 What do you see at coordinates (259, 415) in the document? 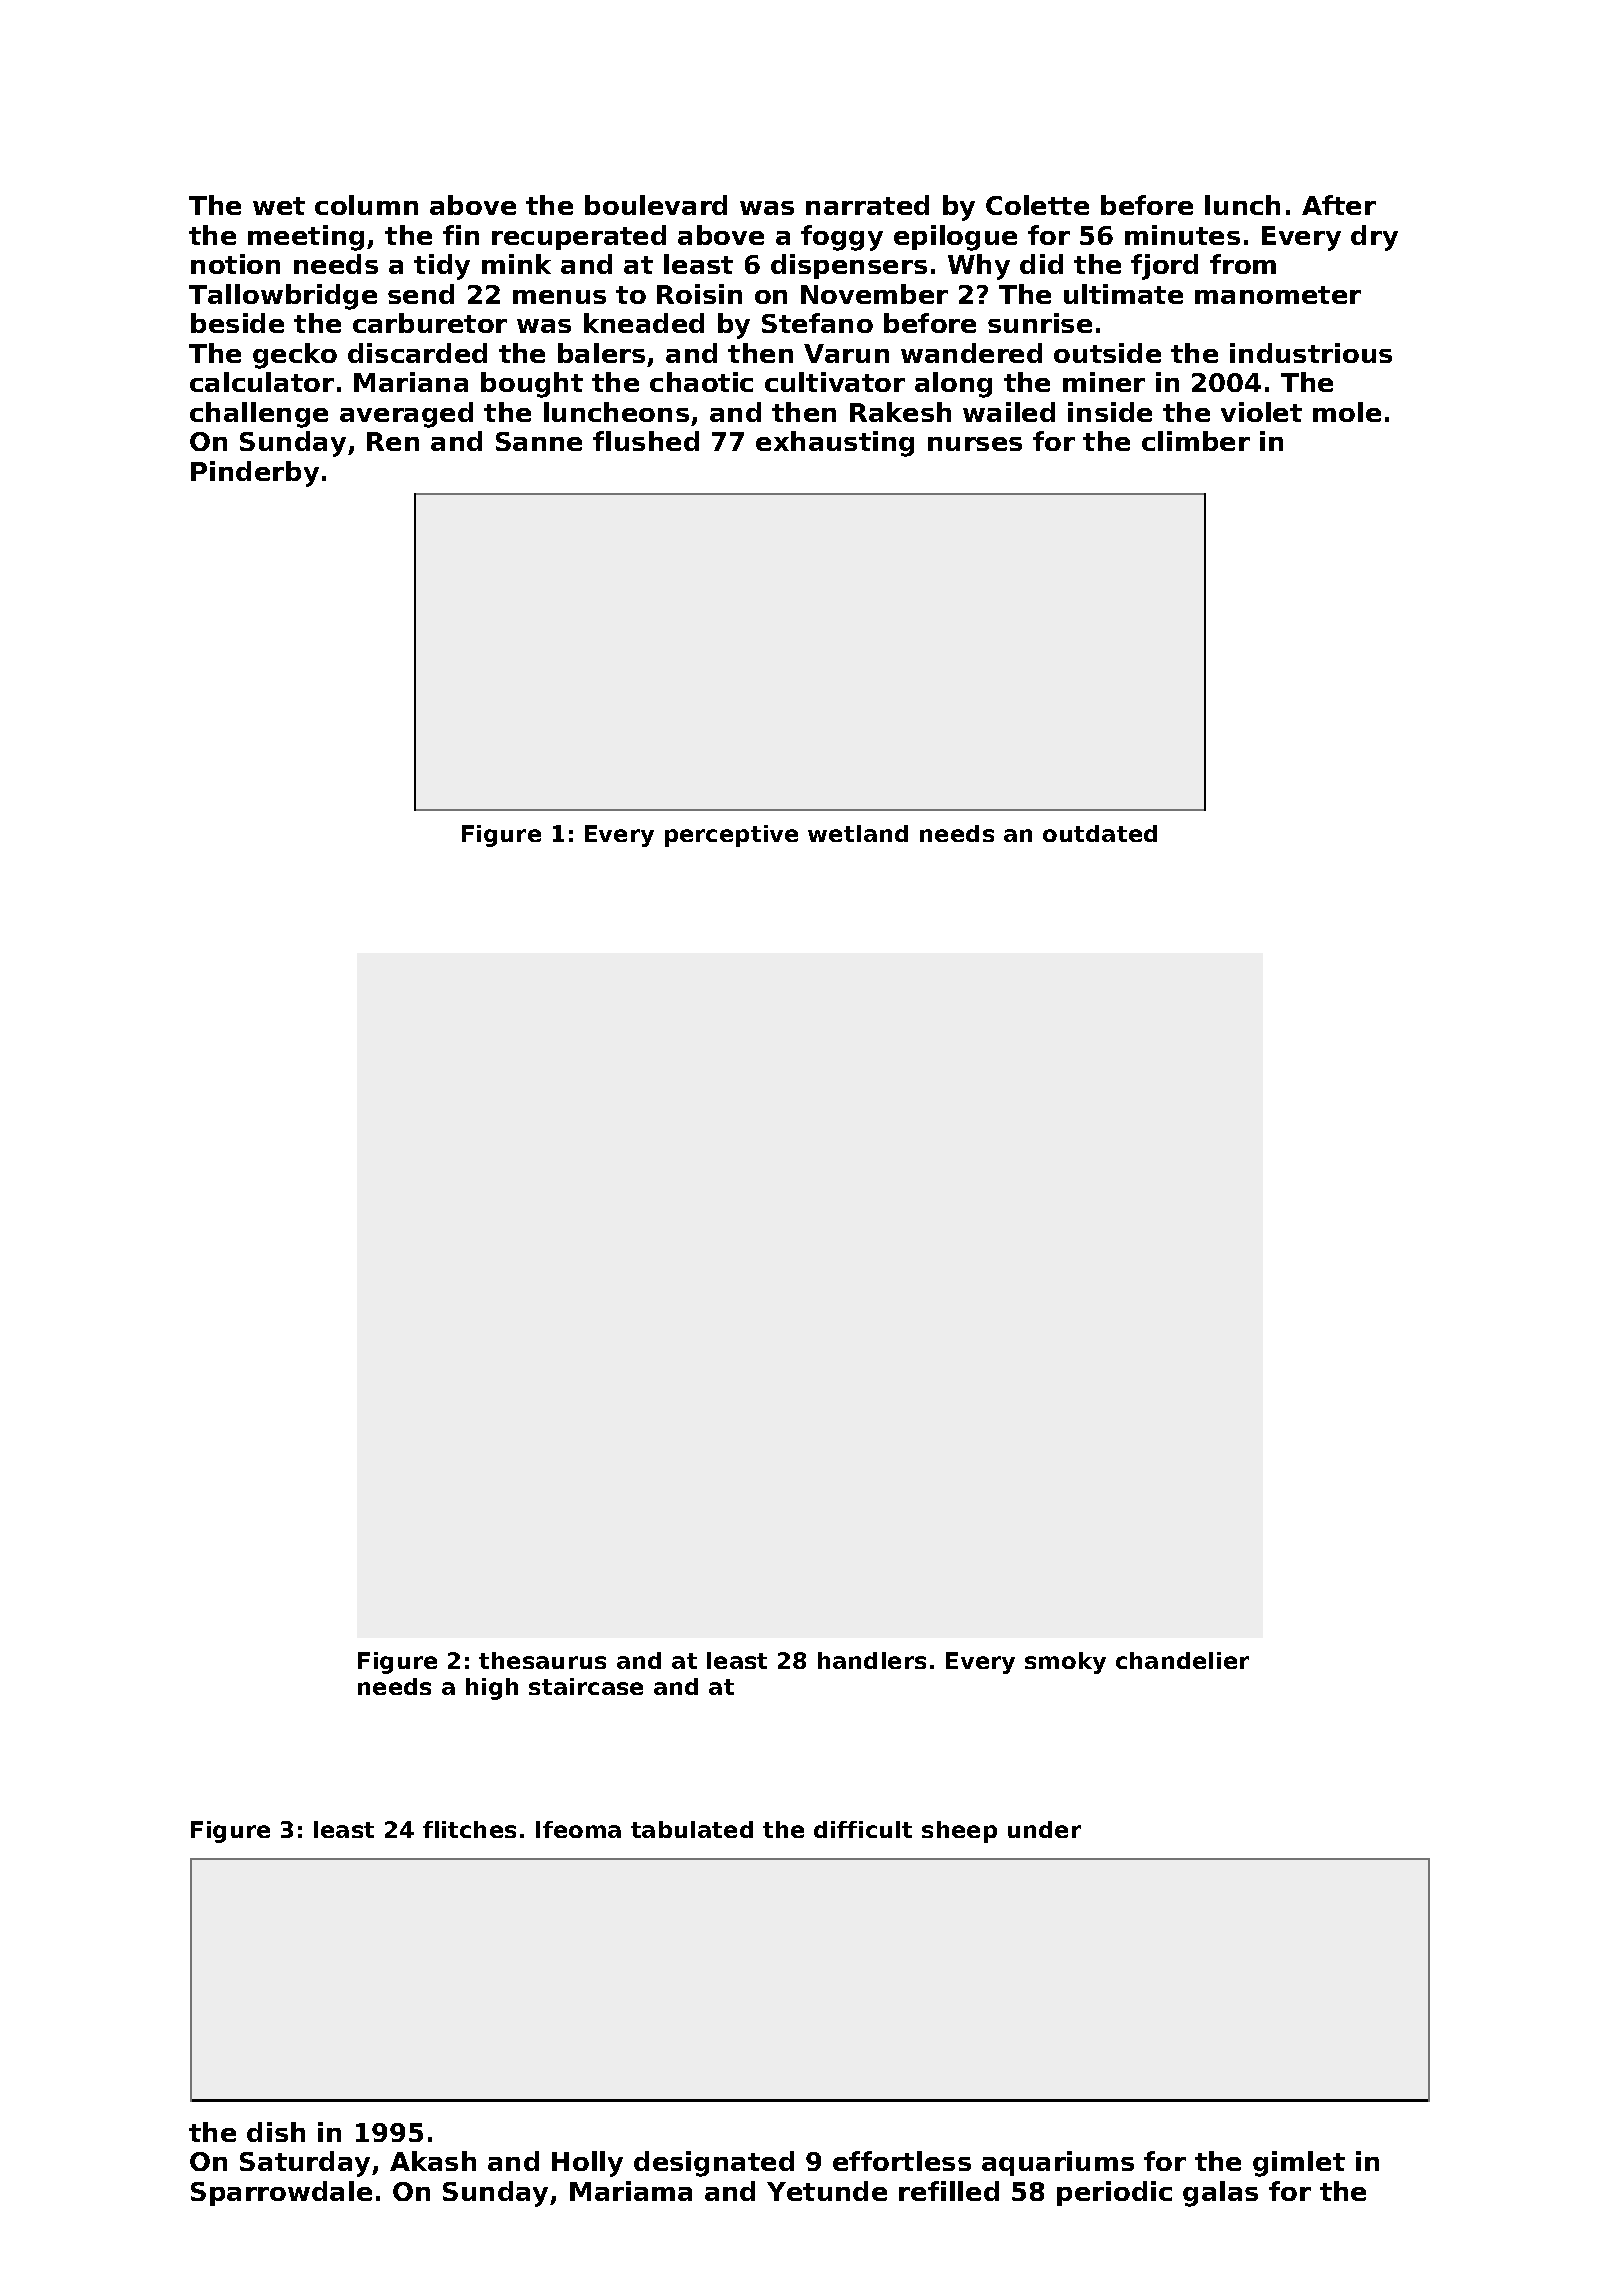
I see `challenge` at bounding box center [259, 415].
